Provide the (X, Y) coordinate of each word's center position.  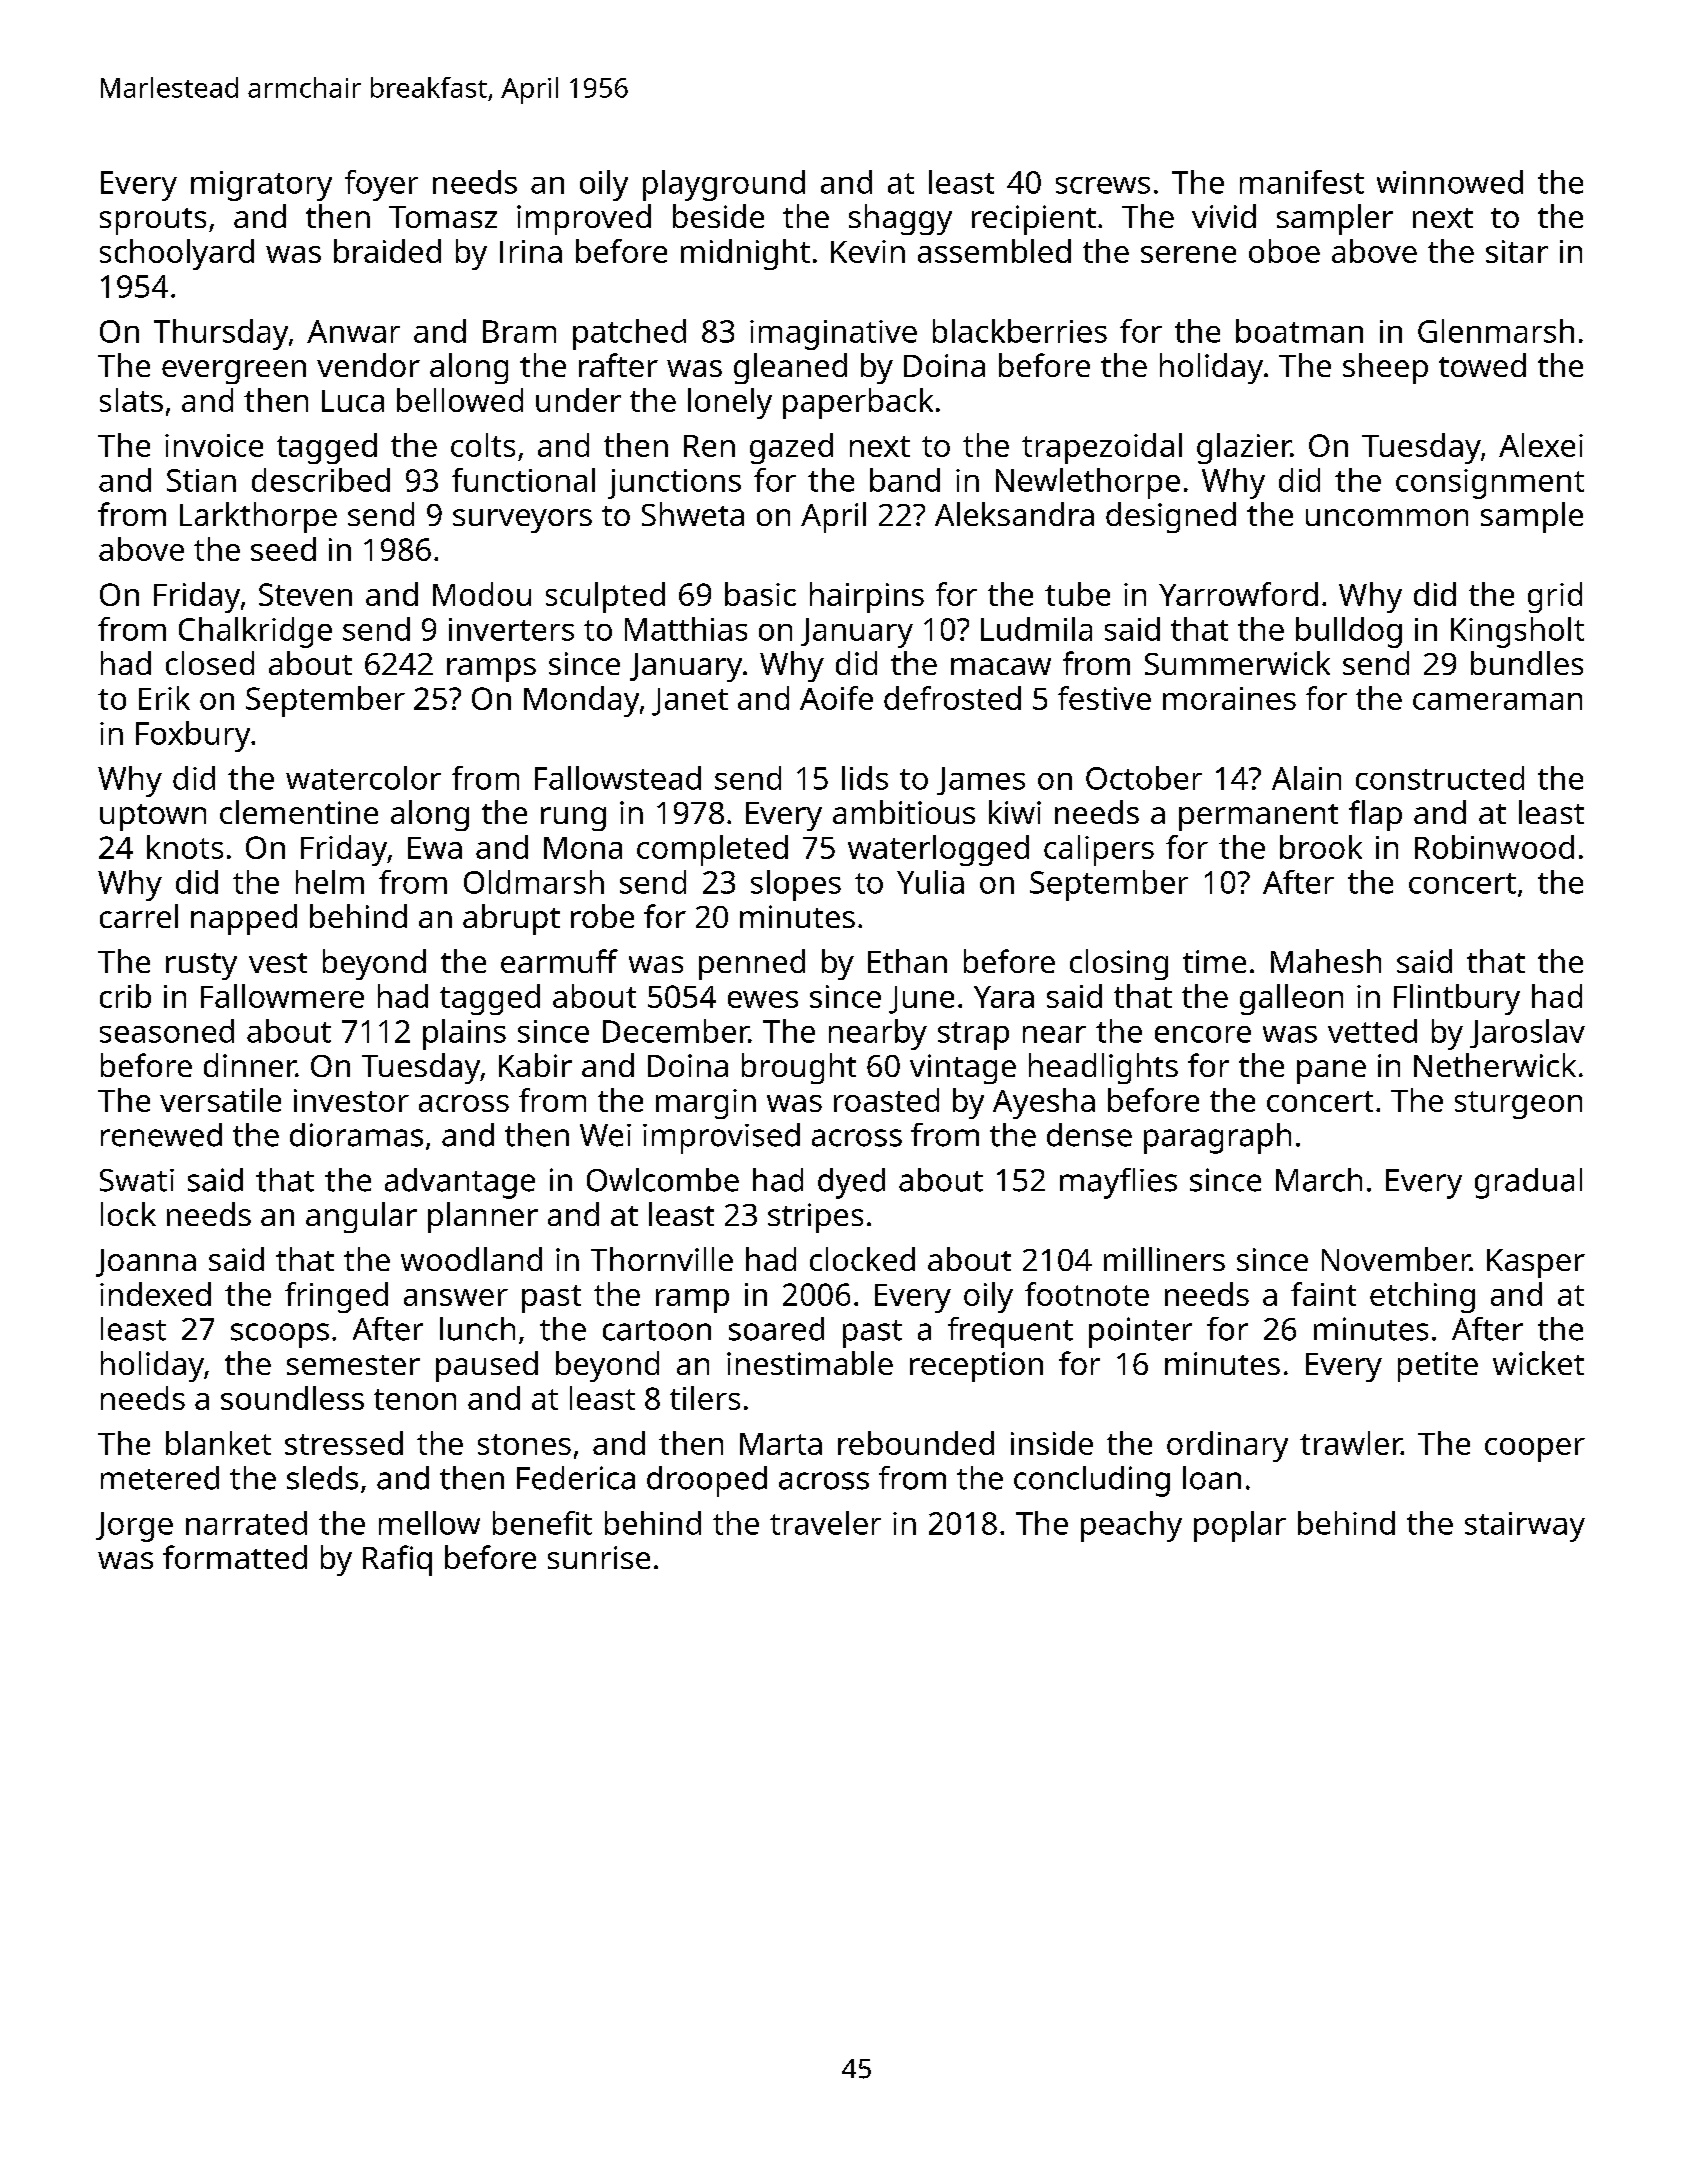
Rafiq (397, 1560)
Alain (1306, 778)
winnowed (1450, 182)
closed (210, 663)
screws (1103, 185)
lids (865, 778)
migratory (261, 186)
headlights (1103, 1068)
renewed (161, 1135)
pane (1331, 1072)
